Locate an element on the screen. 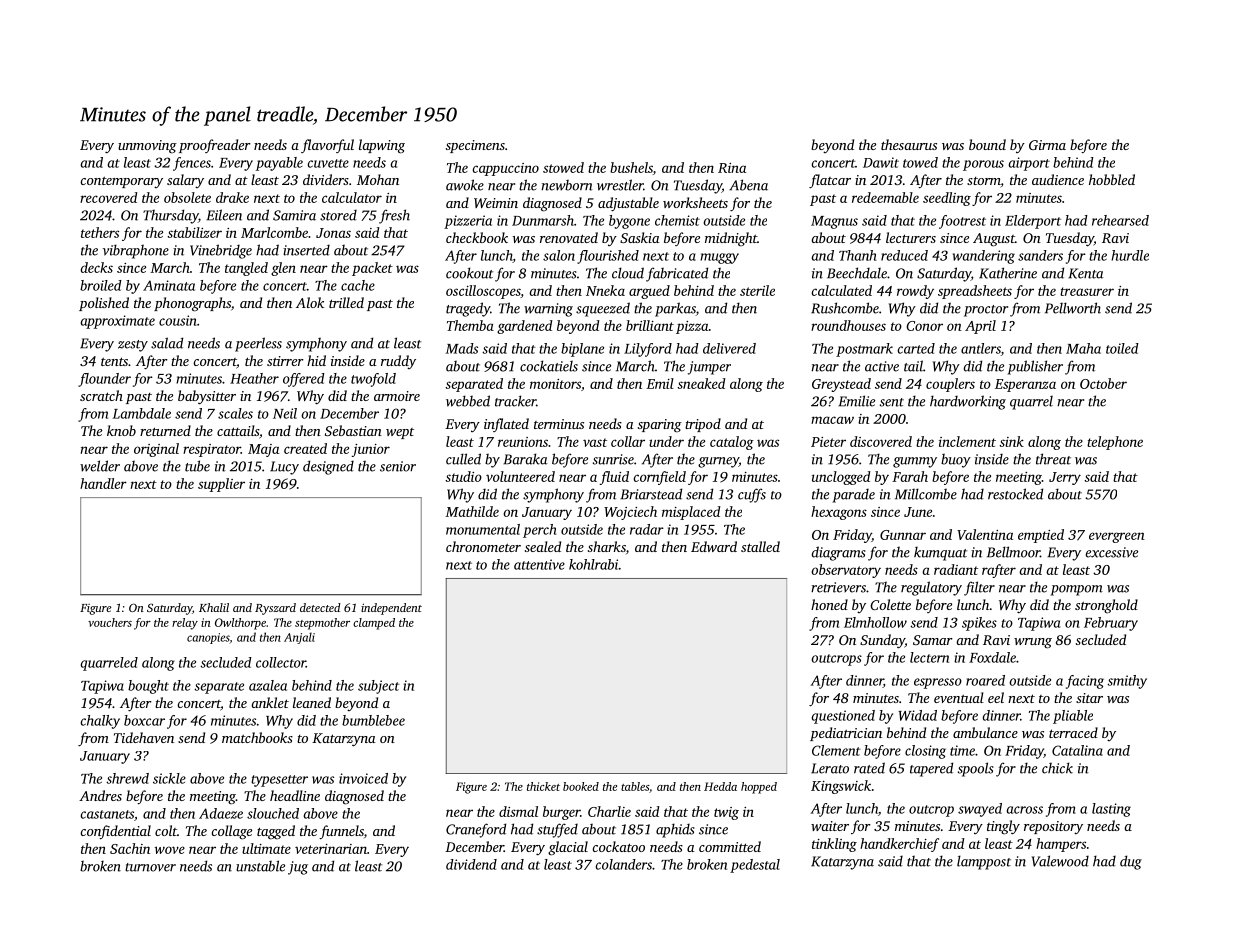  funnels is located at coordinates (341, 832).
